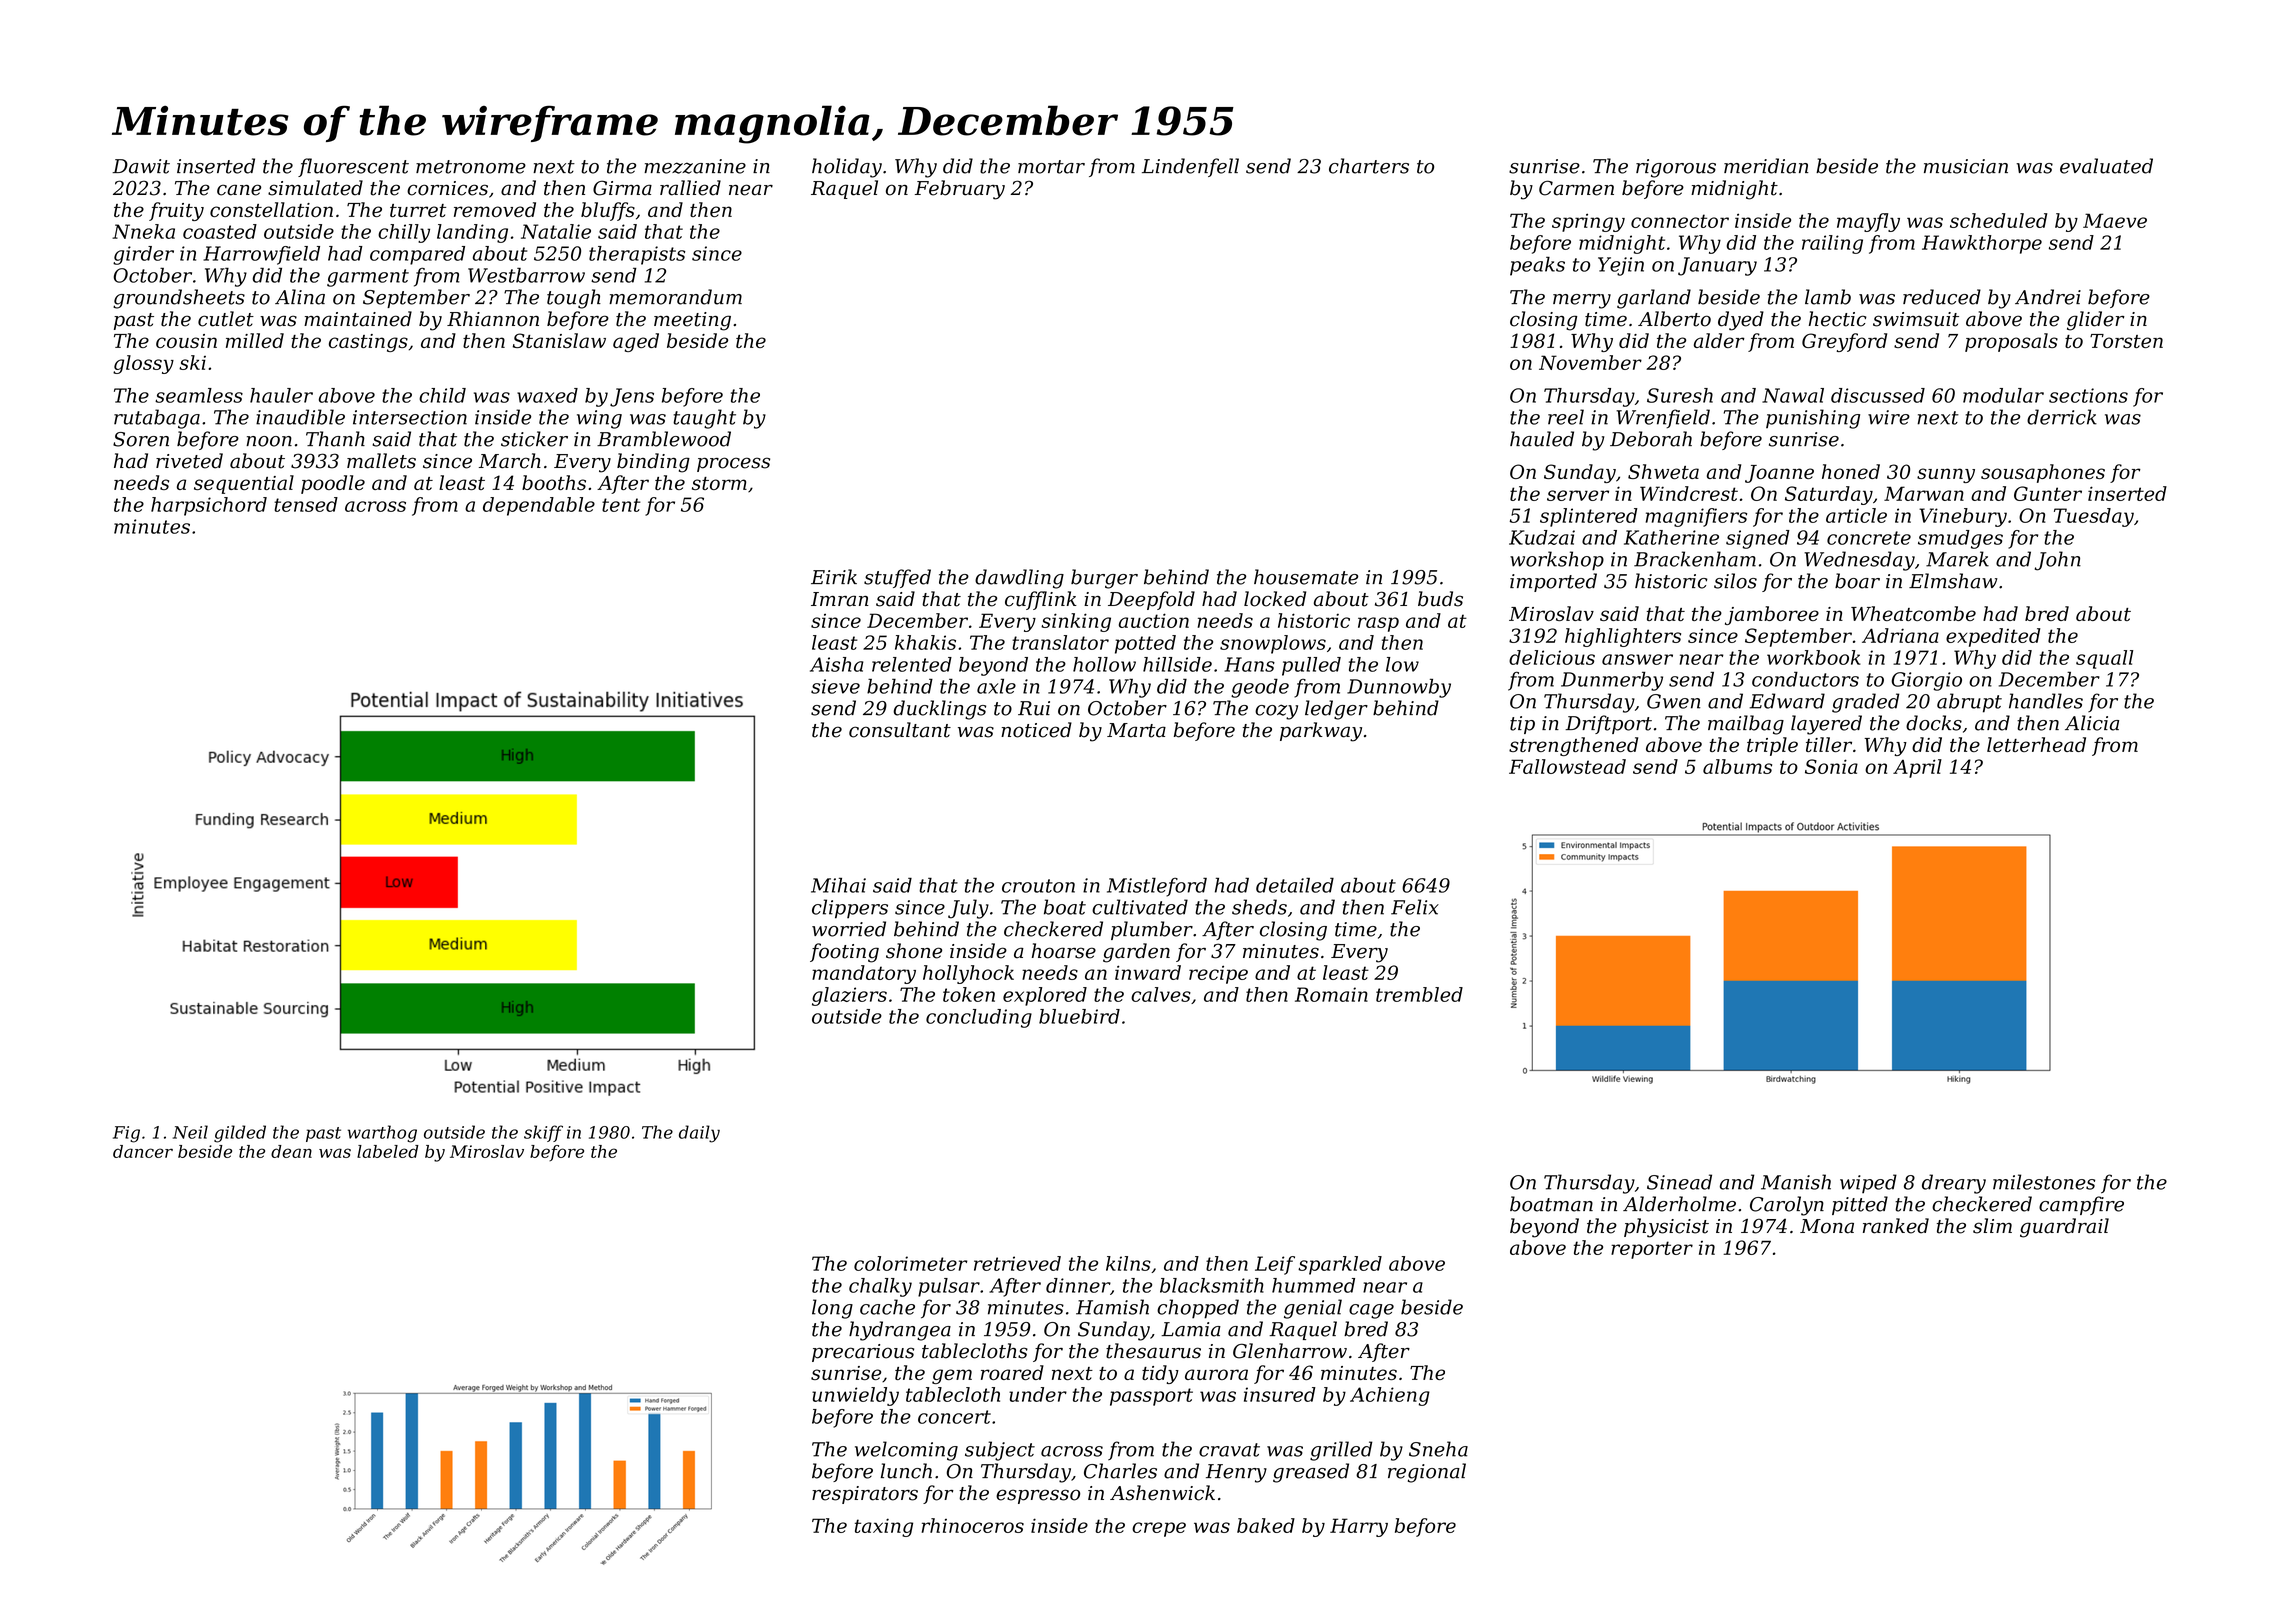 The width and height of the screenshot is (2281, 1613). What do you see at coordinates (844, 953) in the screenshot?
I see `footing` at bounding box center [844, 953].
